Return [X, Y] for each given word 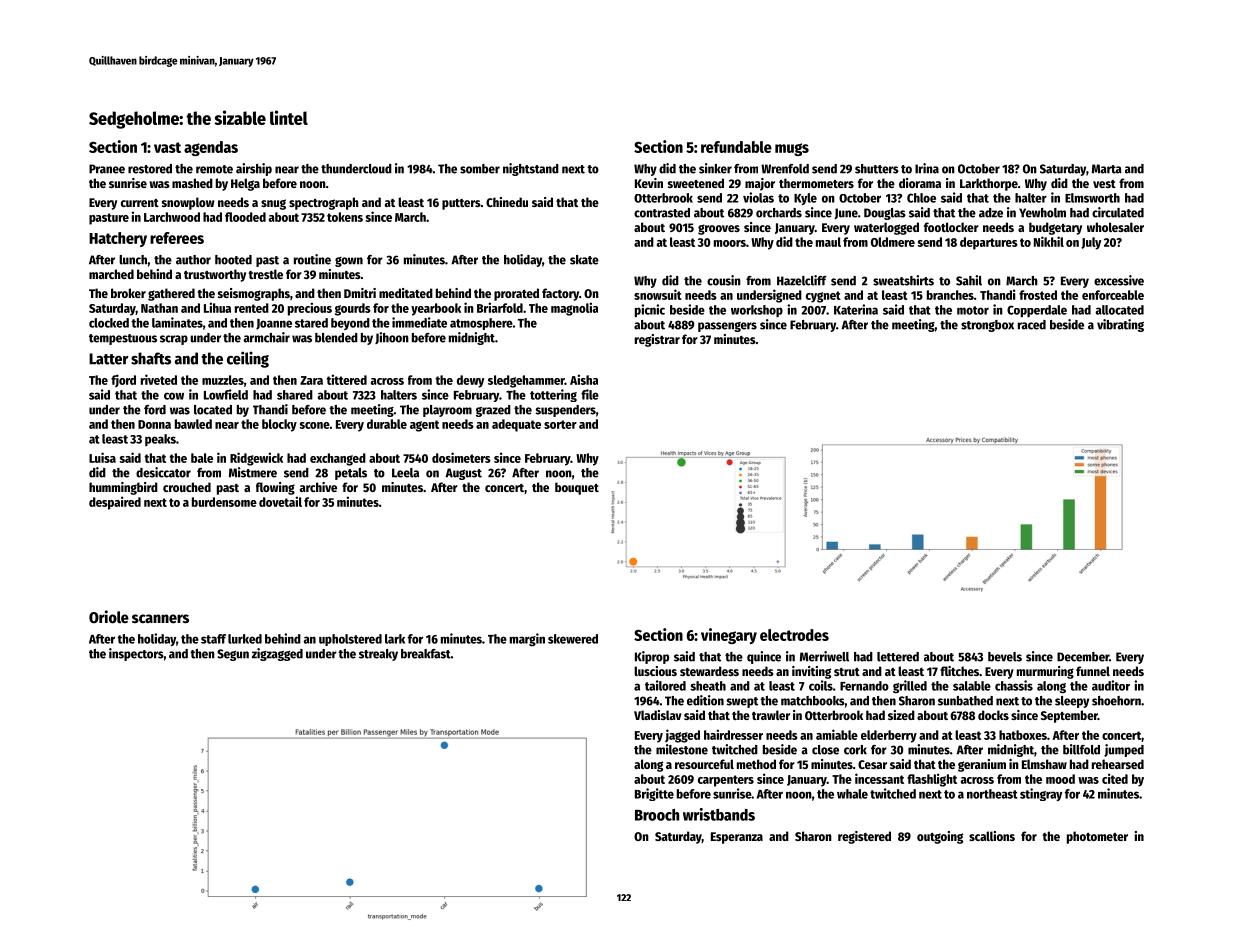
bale [202, 458]
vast [167, 147]
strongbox [987, 326]
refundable [736, 147]
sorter [560, 424]
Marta [1107, 169]
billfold [1081, 749]
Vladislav [658, 715]
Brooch [657, 815]
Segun [233, 655]
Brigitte [654, 794]
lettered [898, 657]
